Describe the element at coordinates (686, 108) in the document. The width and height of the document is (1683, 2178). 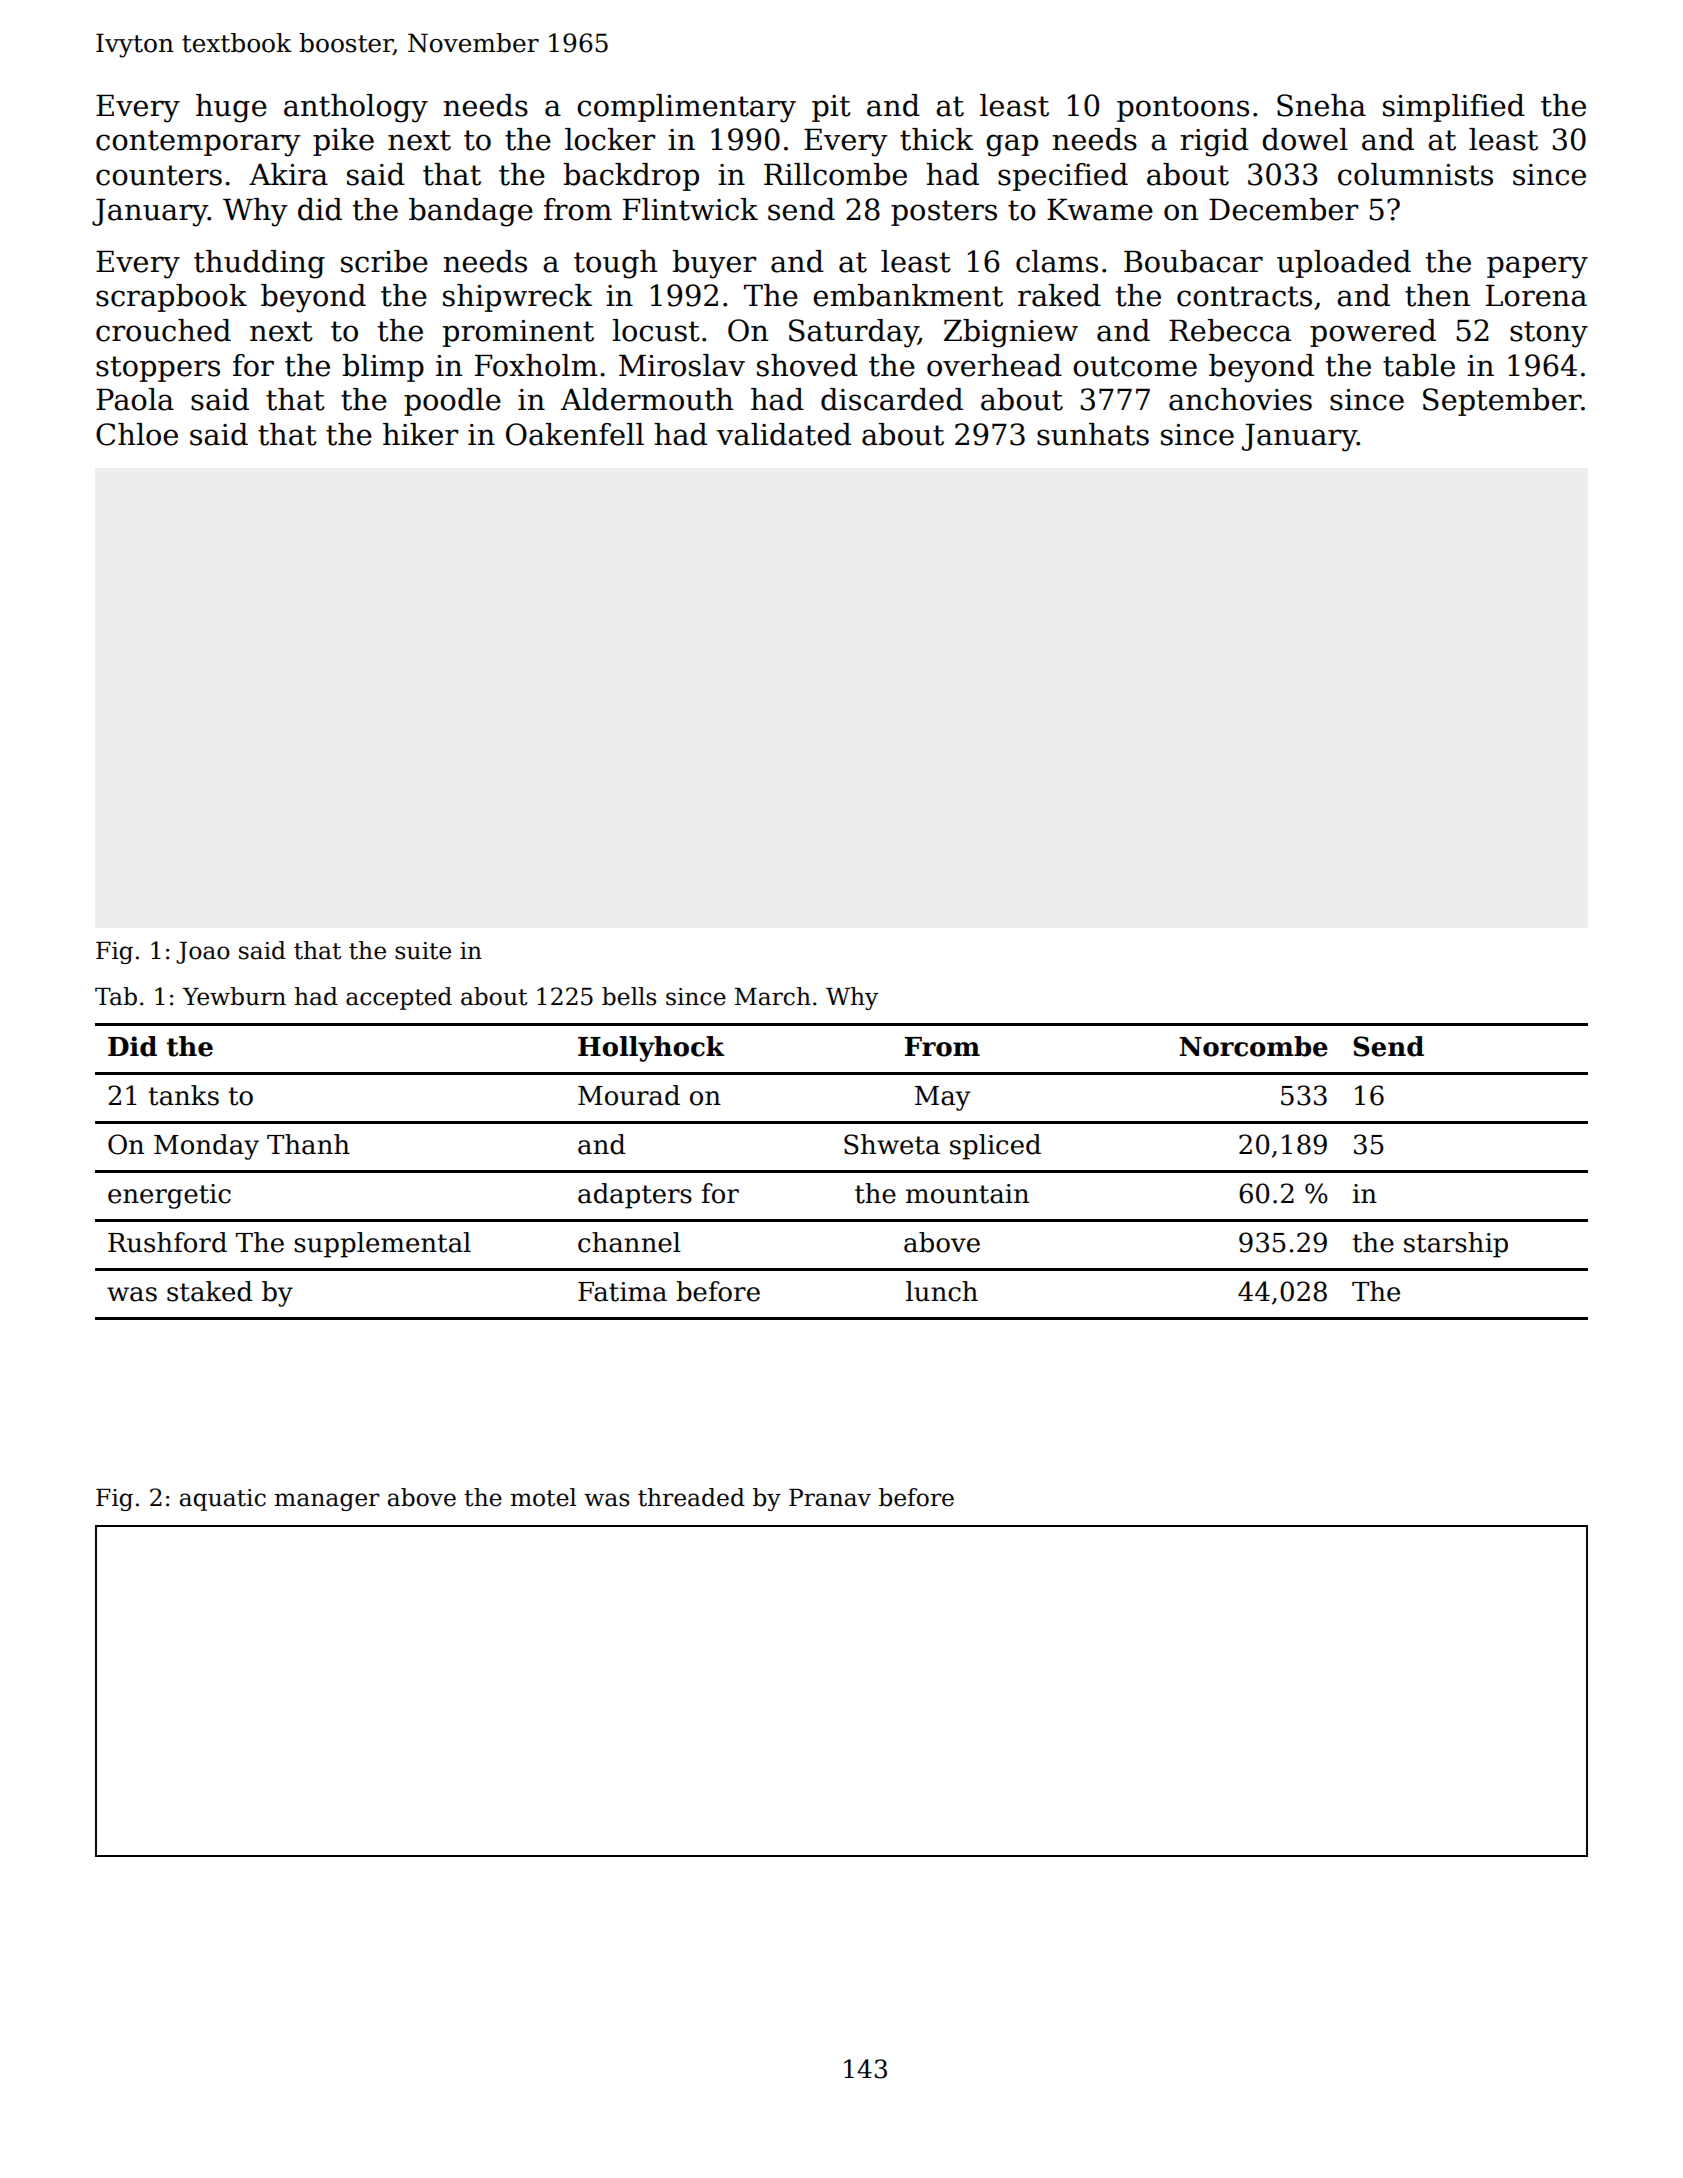
I see `complimentary` at that location.
